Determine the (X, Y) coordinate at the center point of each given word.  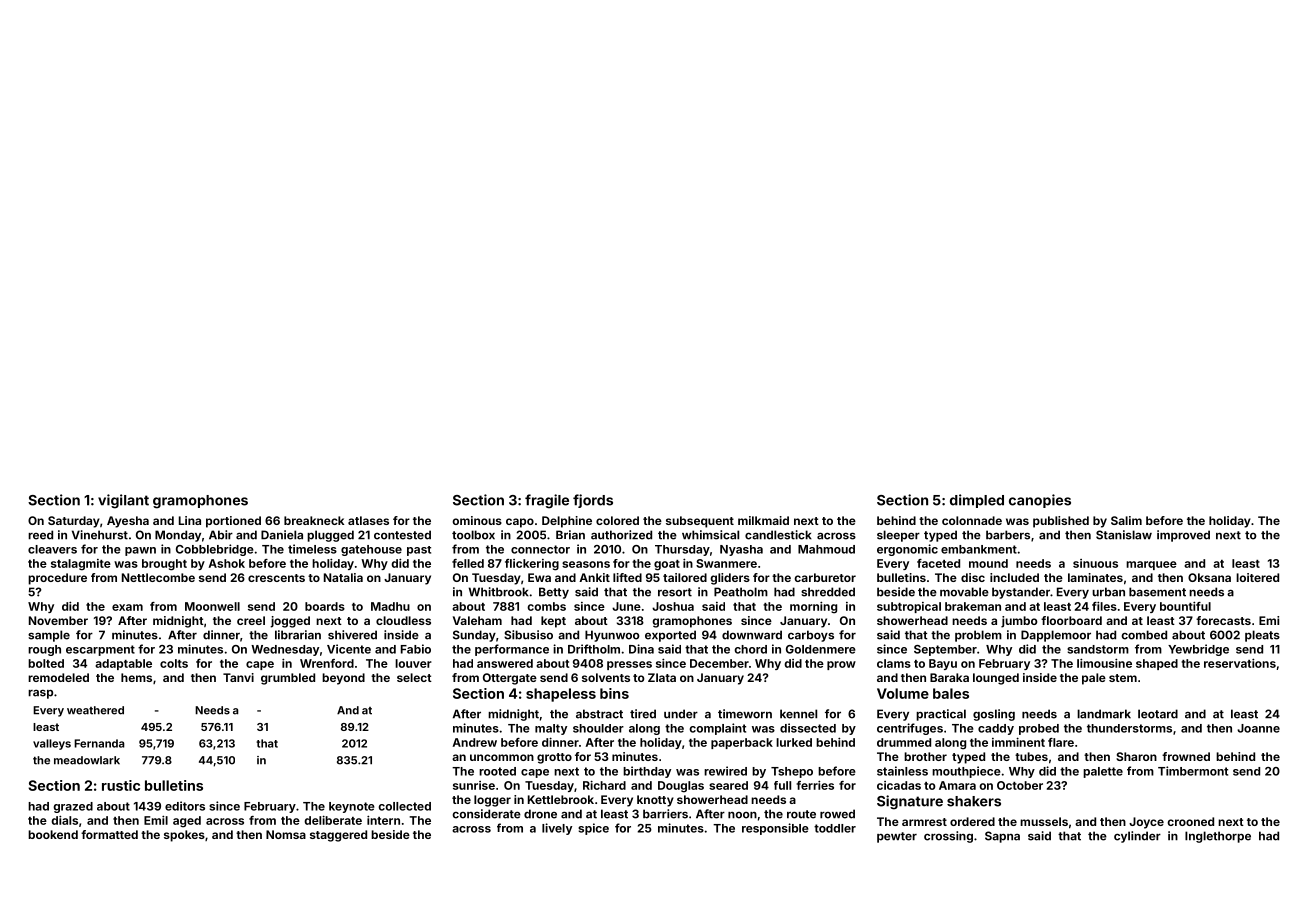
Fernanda (99, 743)
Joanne (1258, 728)
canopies (1040, 501)
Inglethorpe (1218, 837)
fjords (593, 501)
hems (136, 677)
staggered (338, 836)
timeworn (745, 714)
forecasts (1223, 620)
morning (813, 607)
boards (325, 606)
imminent (1018, 742)
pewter (897, 837)
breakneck (314, 520)
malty (551, 729)
